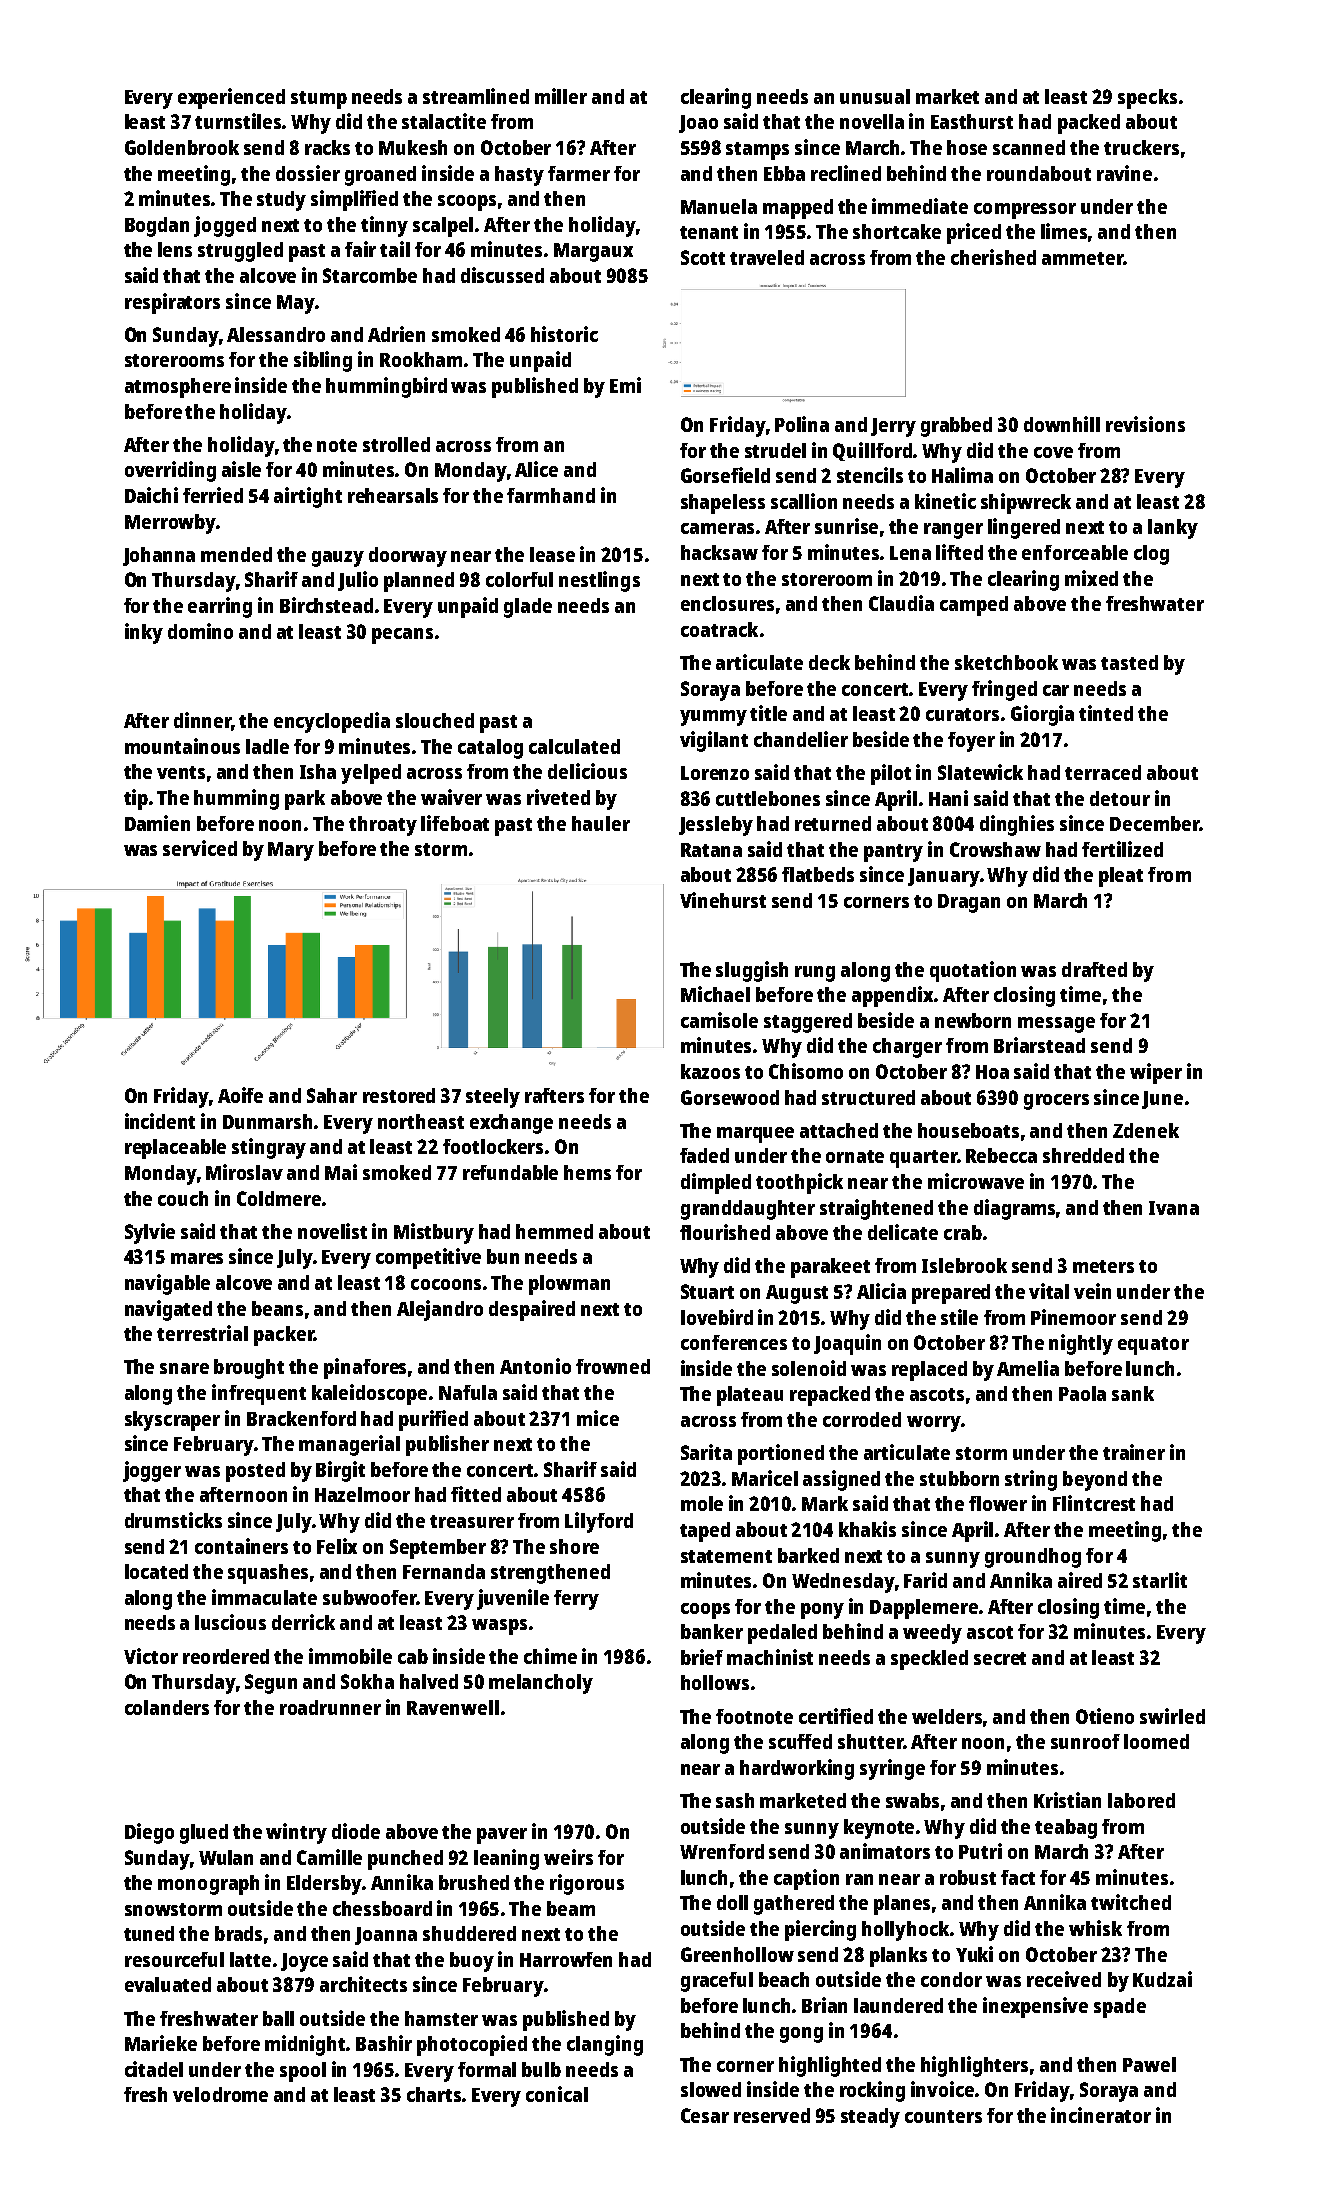 The width and height of the screenshot is (1333, 2195). Describe the element at coordinates (428, 1258) in the screenshot. I see `competitive` at that location.
